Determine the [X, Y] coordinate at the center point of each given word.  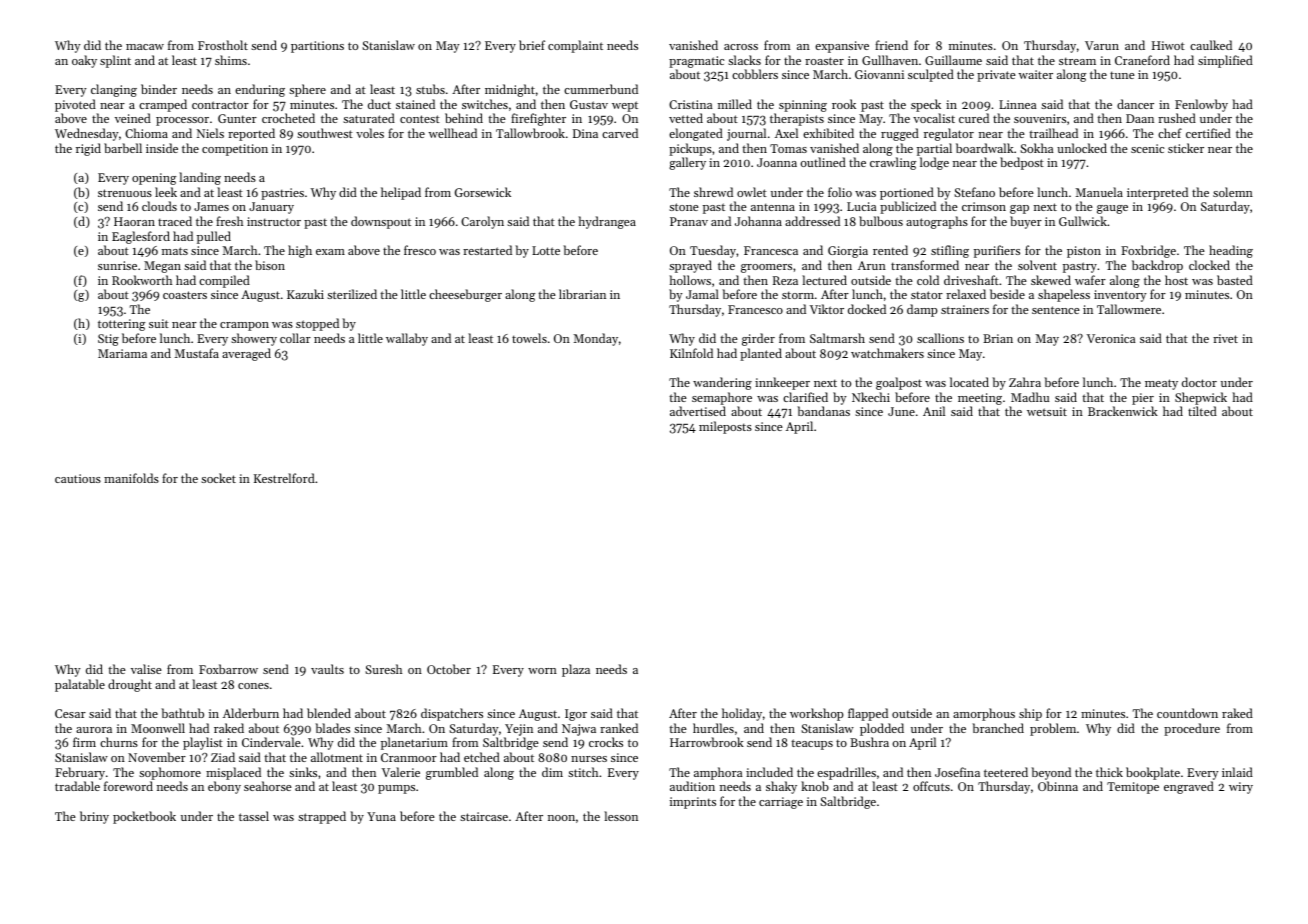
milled [735, 104]
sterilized [352, 294]
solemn [1233, 192]
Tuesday [713, 251]
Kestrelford [284, 478]
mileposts [725, 427]
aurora [94, 730]
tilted [1202, 411]
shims [231, 60]
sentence [1056, 310]
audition [692, 786]
